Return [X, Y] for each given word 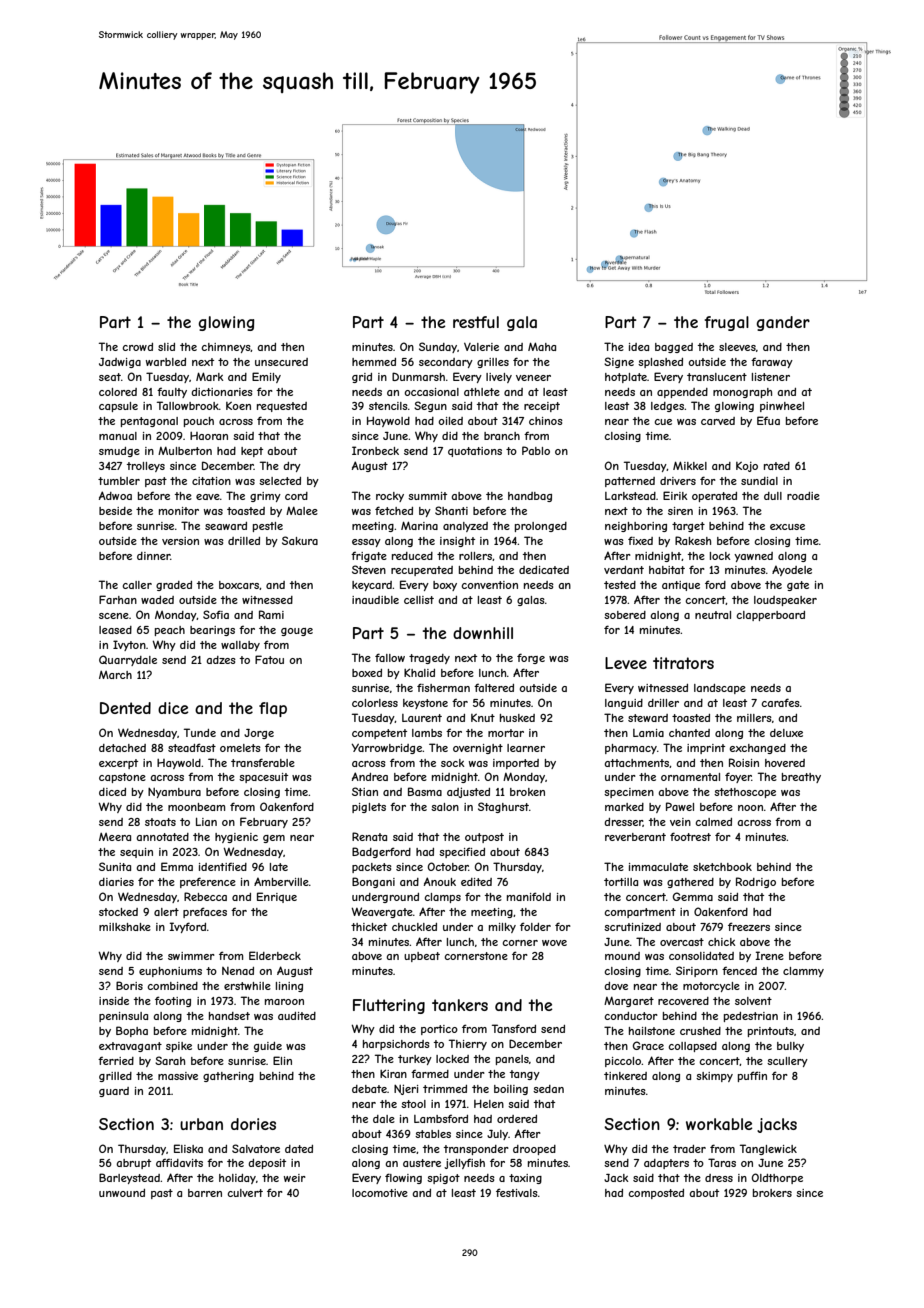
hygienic [236, 838]
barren [205, 1193]
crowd [137, 347]
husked [517, 718]
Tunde [200, 732]
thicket [369, 927]
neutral [713, 615]
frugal [726, 323]
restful [476, 322]
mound [622, 956]
